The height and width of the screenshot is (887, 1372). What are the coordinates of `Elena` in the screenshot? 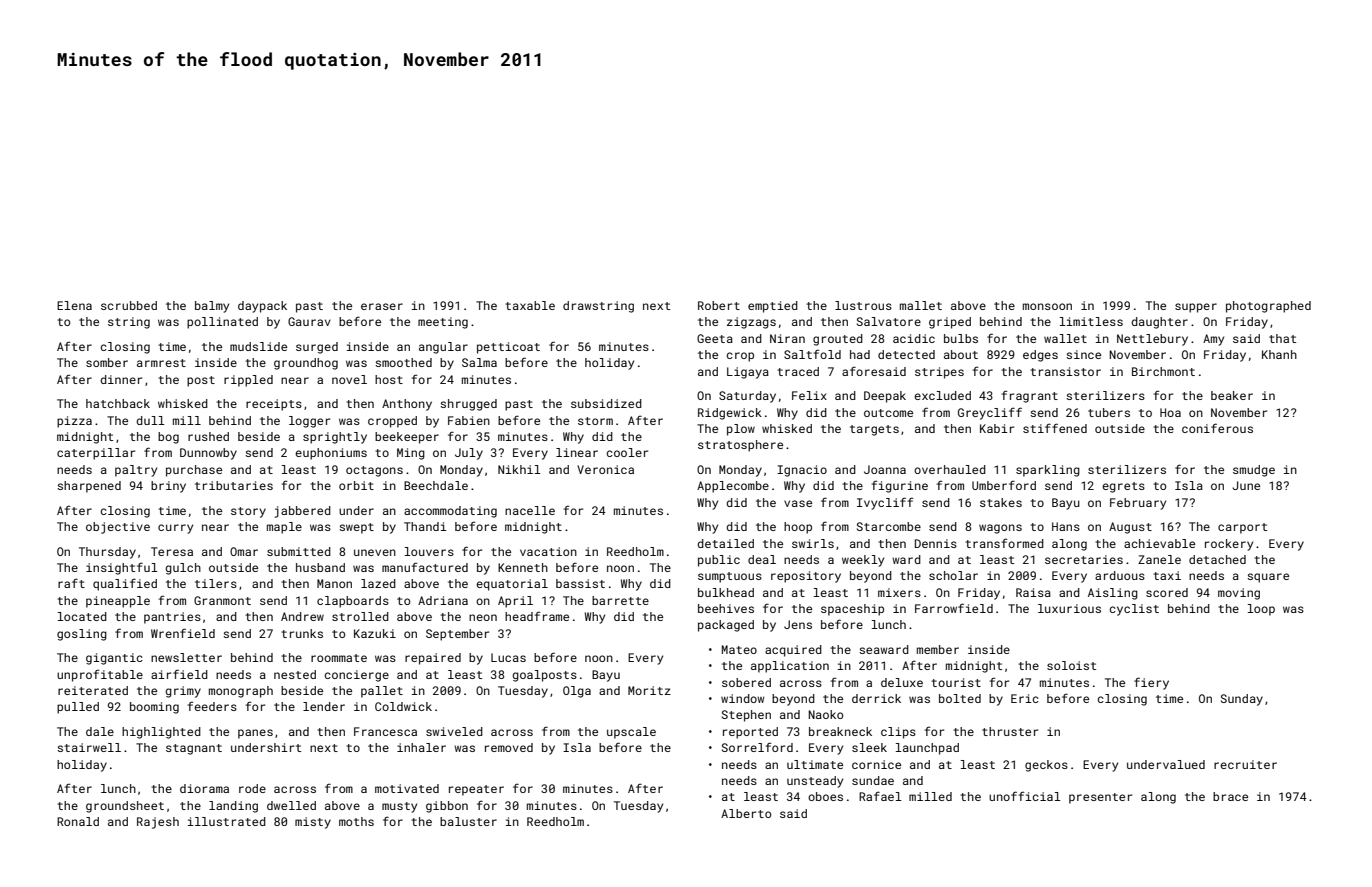 It's located at (74, 305).
